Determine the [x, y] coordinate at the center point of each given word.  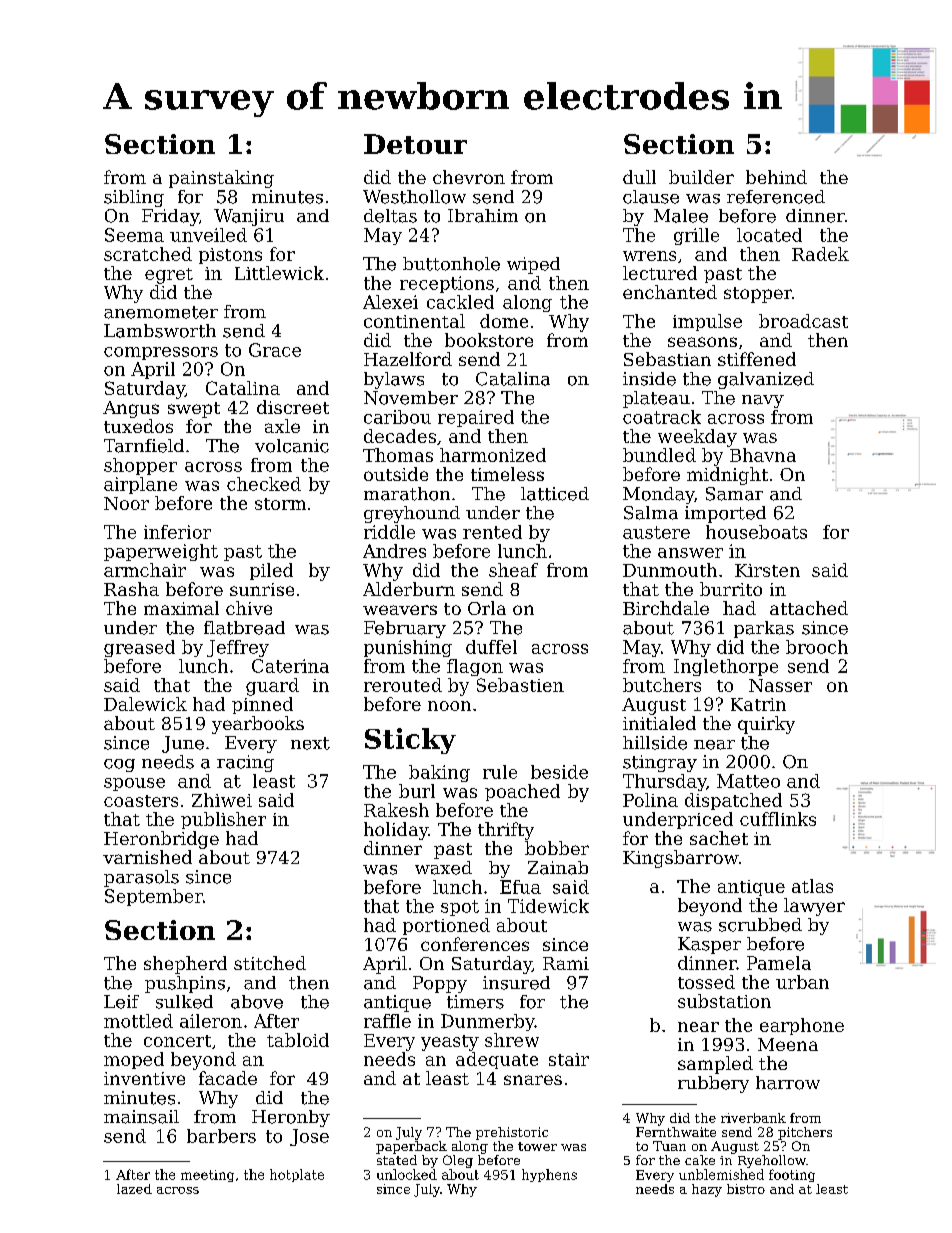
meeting [207, 1176]
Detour [415, 144]
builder [701, 177]
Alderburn [409, 589]
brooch [817, 647]
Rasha [131, 589]
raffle [387, 1021]
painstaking [221, 179]
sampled [715, 1065]
